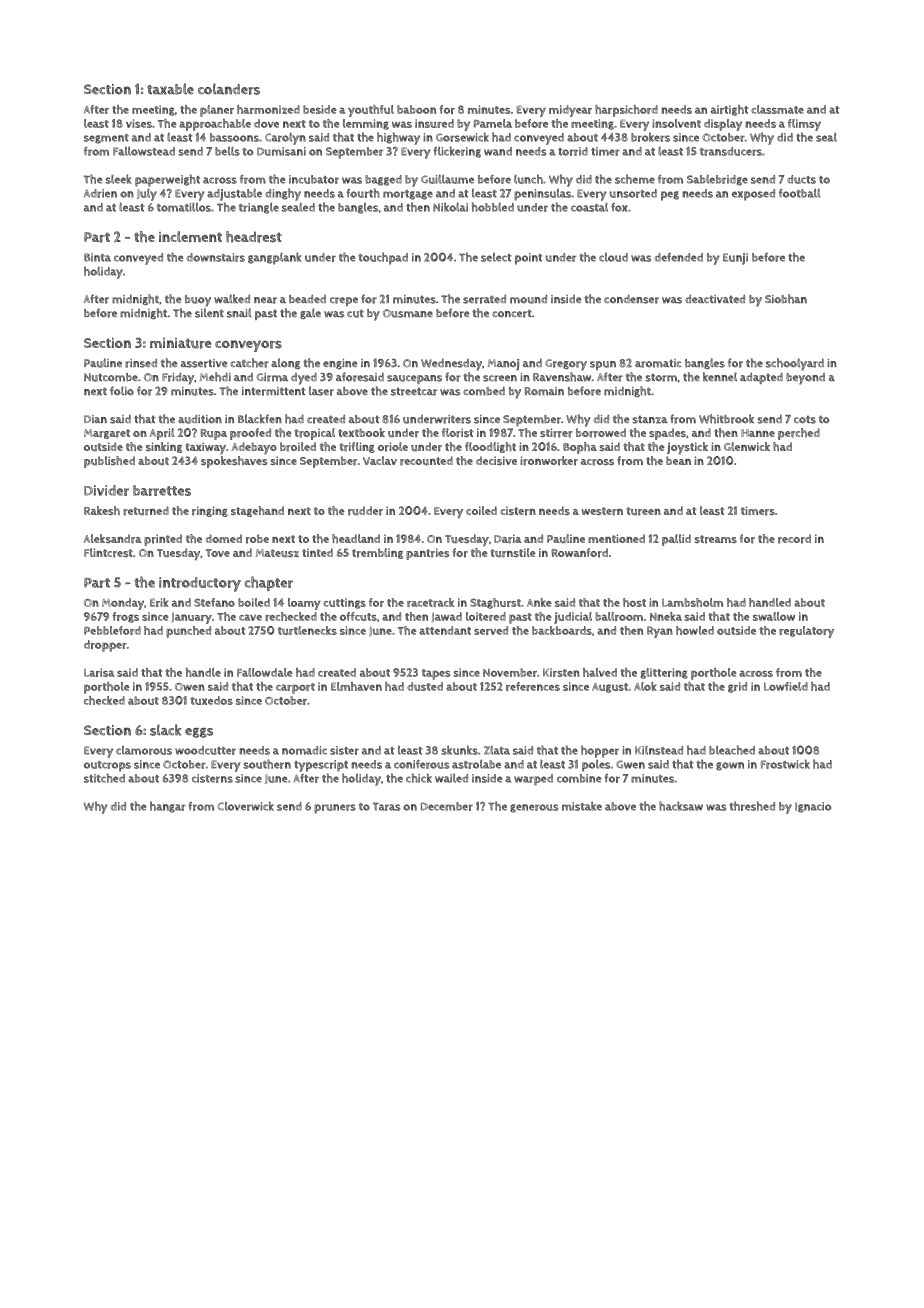 Image resolution: width=924 pixels, height=1308 pixels. What do you see at coordinates (112, 630) in the document?
I see `Pebbleford` at bounding box center [112, 630].
